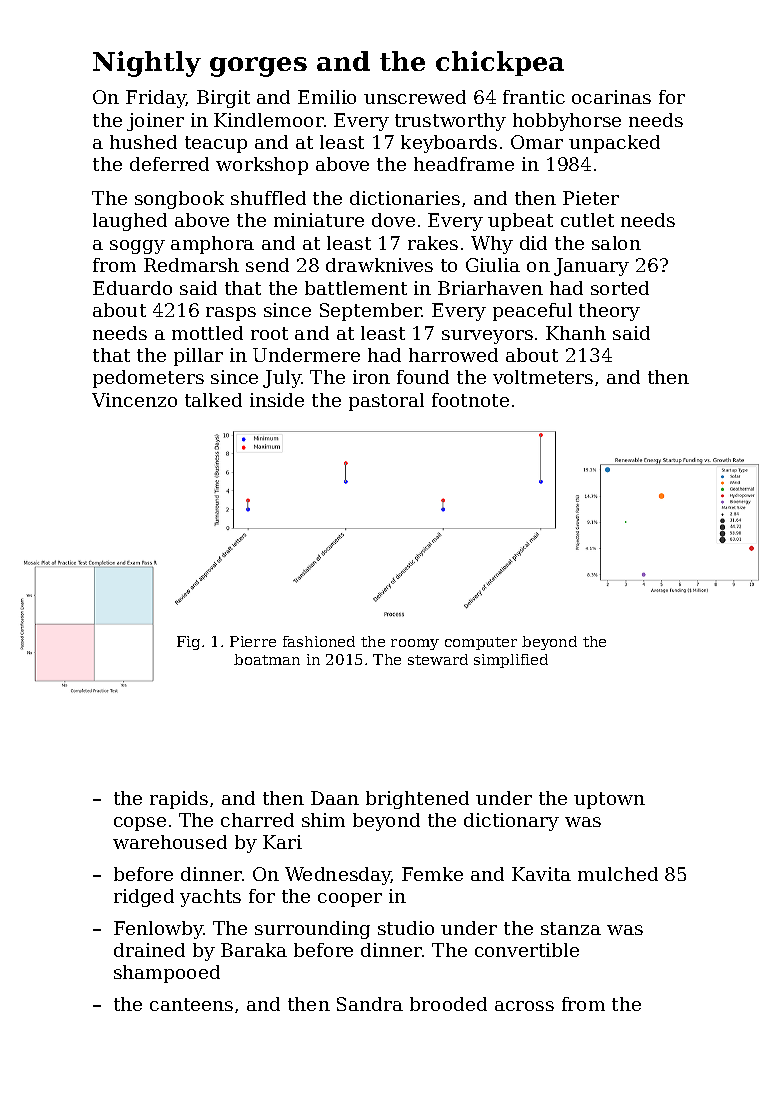 This screenshot has height=1112, width=784. I want to click on computer, so click(481, 643).
